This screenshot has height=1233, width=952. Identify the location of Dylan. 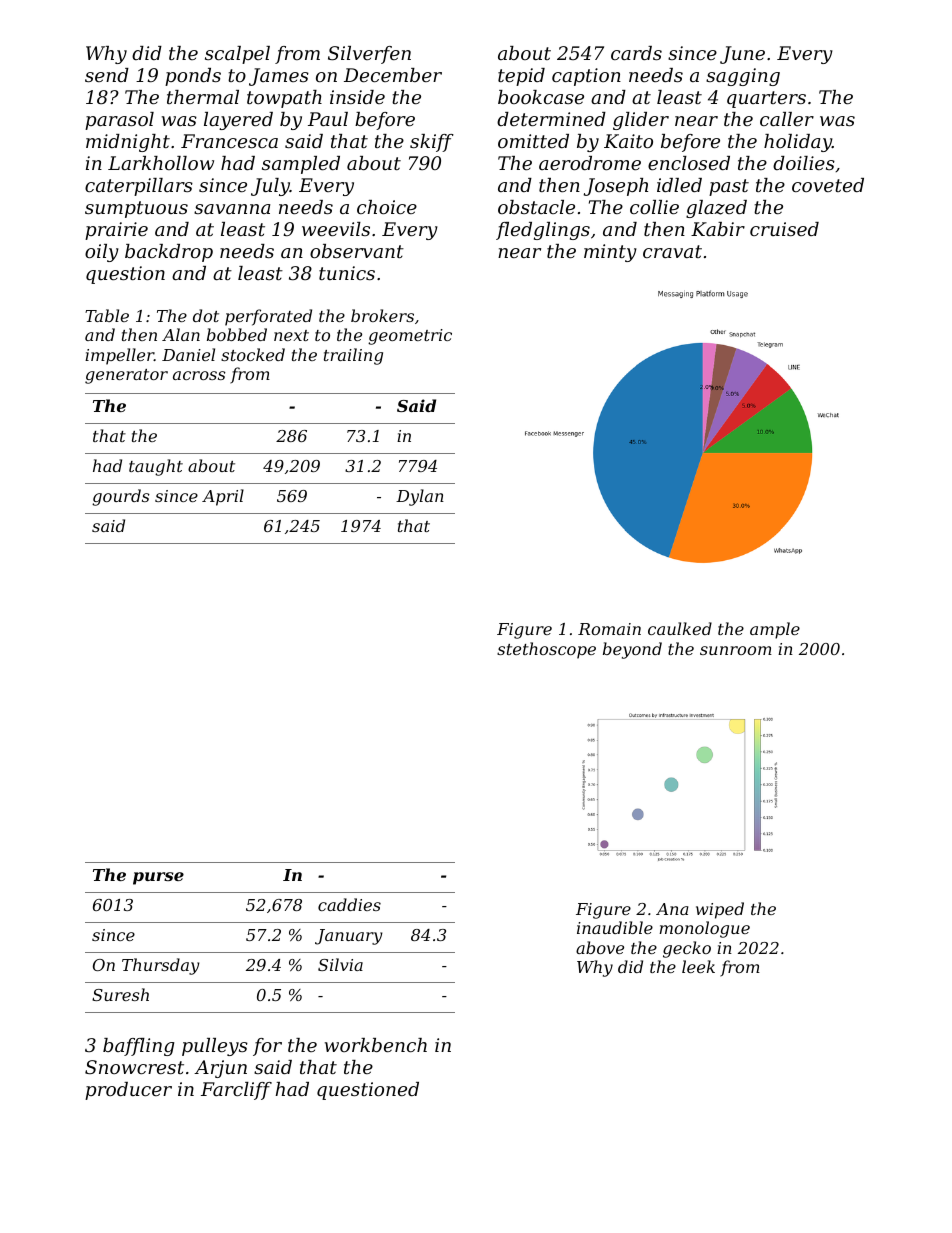
(420, 497).
